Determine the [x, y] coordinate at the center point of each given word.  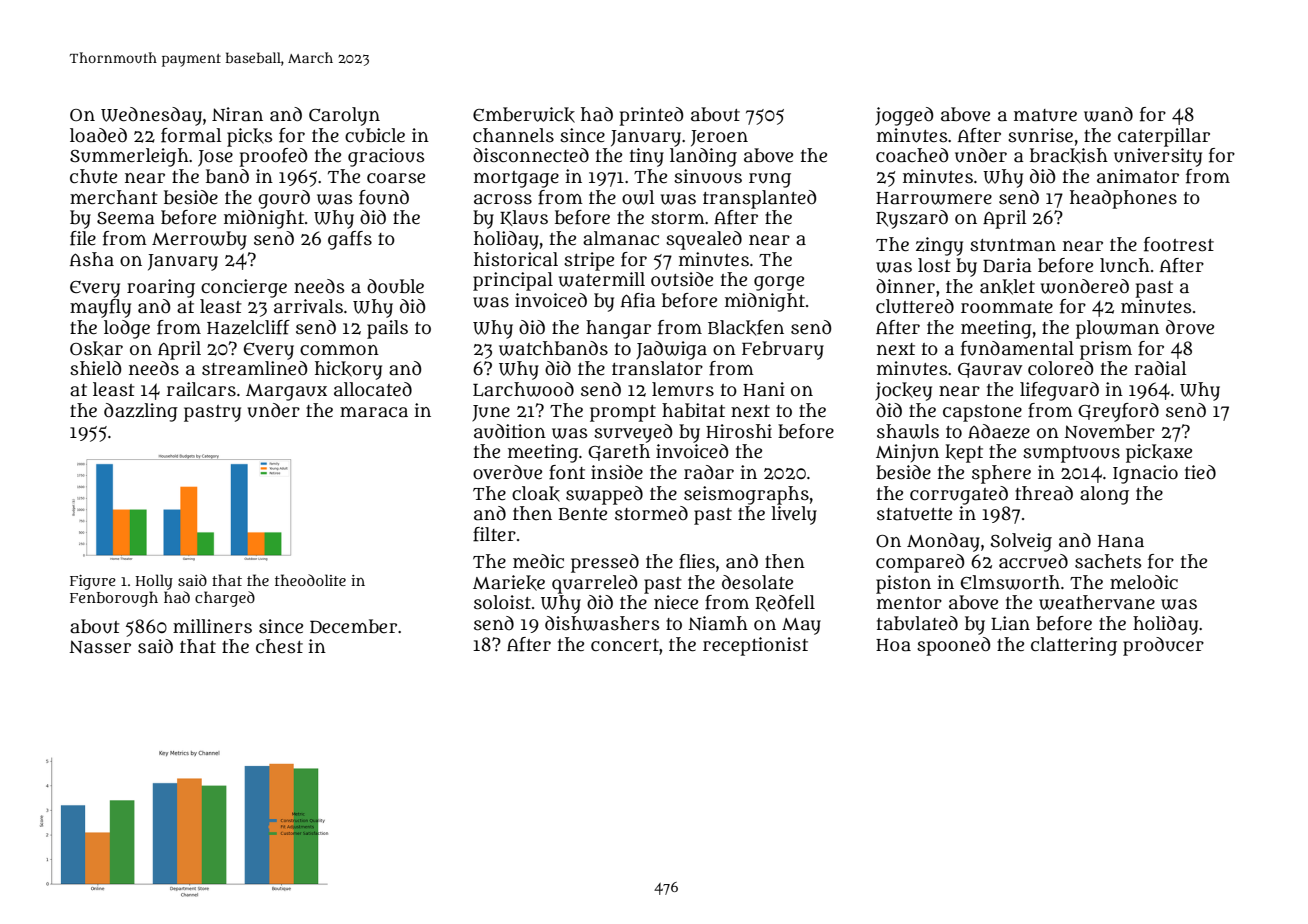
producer [1163, 646]
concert [625, 645]
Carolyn [344, 116]
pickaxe [1159, 453]
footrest [1179, 244]
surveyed [633, 433]
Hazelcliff [248, 327]
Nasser [100, 647]
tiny [647, 157]
